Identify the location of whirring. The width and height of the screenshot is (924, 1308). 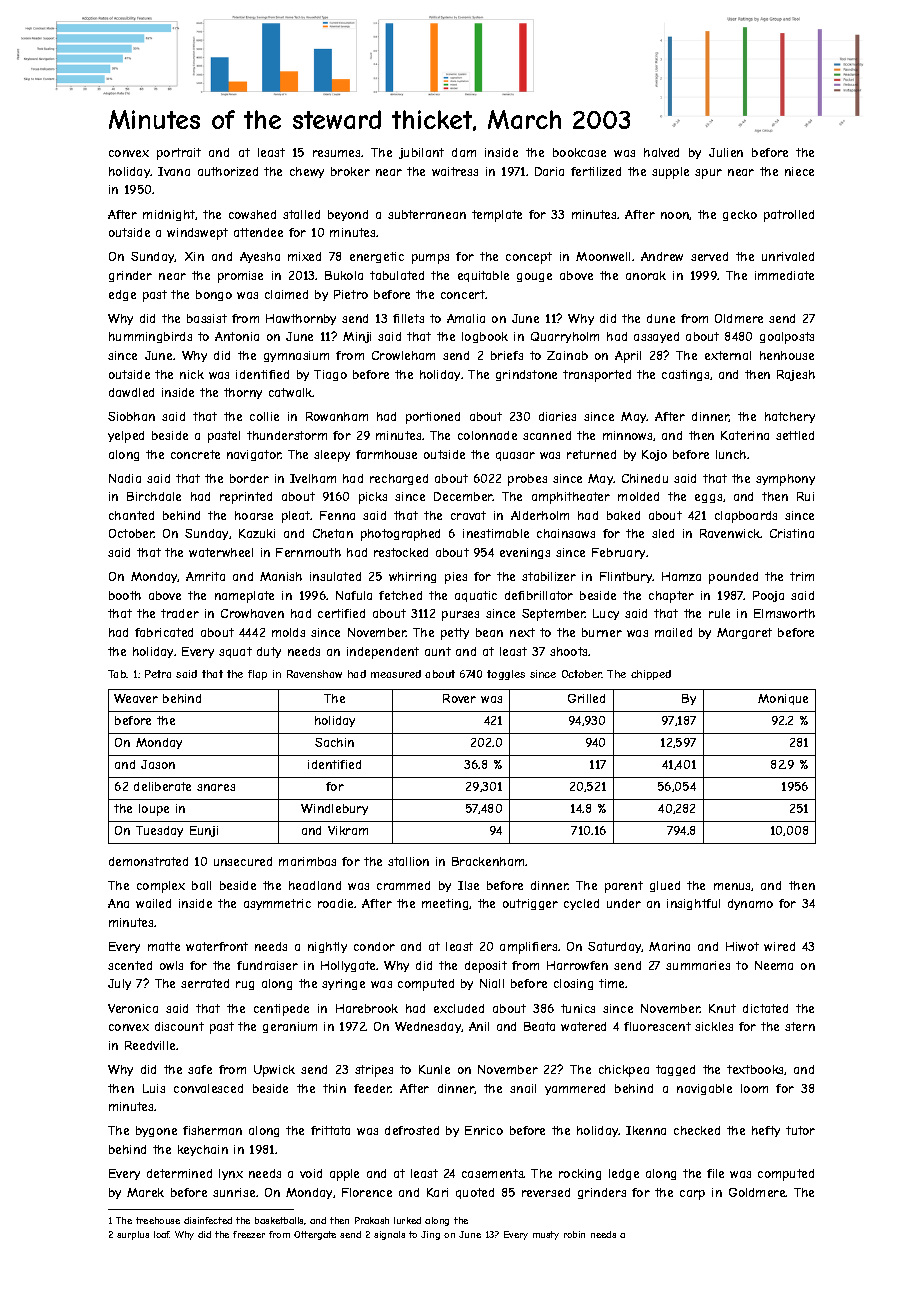
(412, 577).
